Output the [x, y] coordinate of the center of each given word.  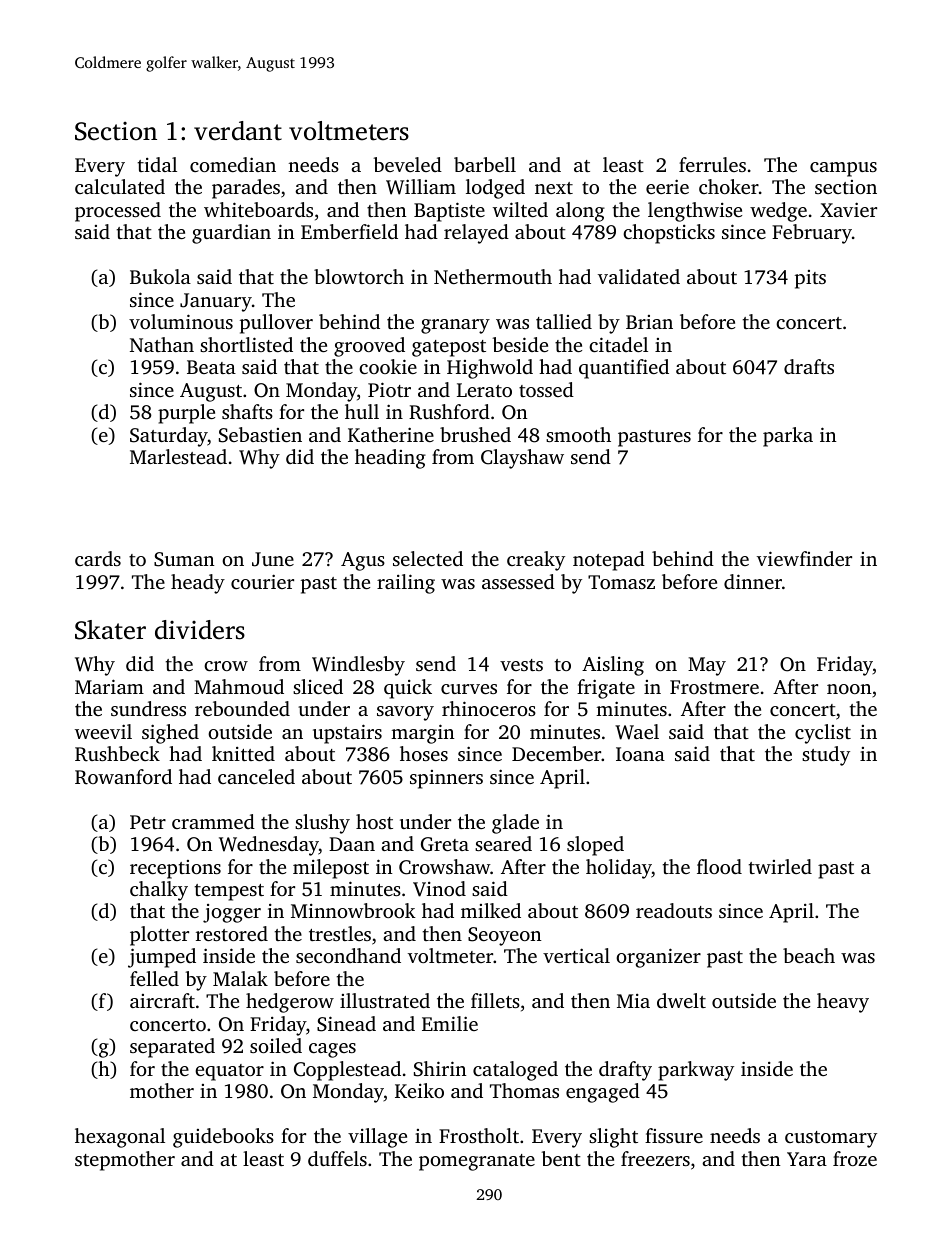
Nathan [162, 344]
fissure [674, 1135]
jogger [232, 913]
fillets [495, 1000]
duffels [337, 1158]
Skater [110, 630]
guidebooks [223, 1138]
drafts [809, 366]
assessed [518, 581]
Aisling [613, 666]
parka [788, 437]
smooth [578, 434]
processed [118, 212]
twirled [780, 866]
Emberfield [349, 231]
